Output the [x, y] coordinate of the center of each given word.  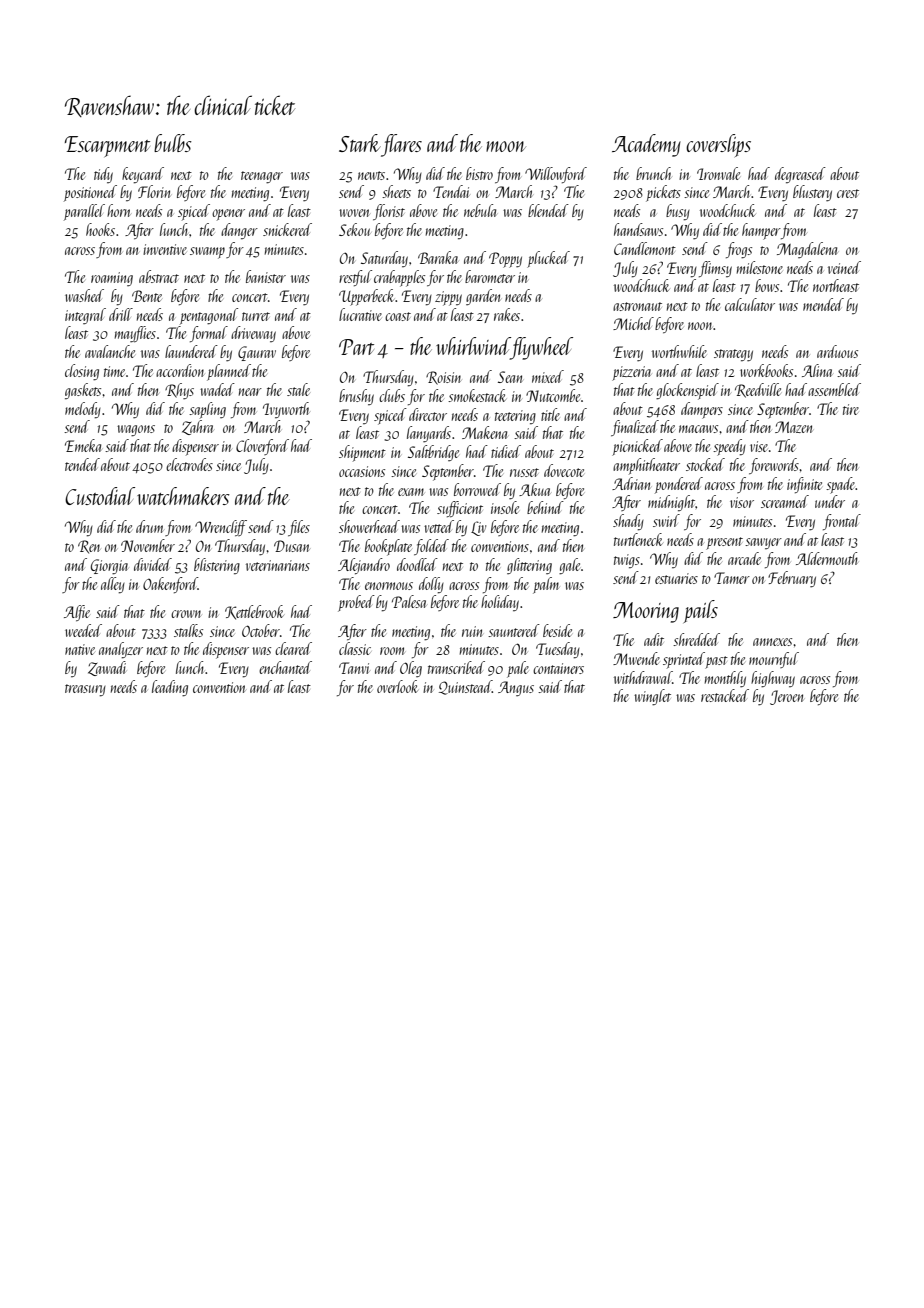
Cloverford [262, 447]
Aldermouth [827, 558]
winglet [652, 697]
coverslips [718, 145]
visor [742, 502]
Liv [478, 528]
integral [85, 316]
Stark [360, 143]
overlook [397, 686]
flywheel [541, 348]
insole [505, 507]
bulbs [173, 143]
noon [701, 326]
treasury [85, 690]
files [299, 528]
